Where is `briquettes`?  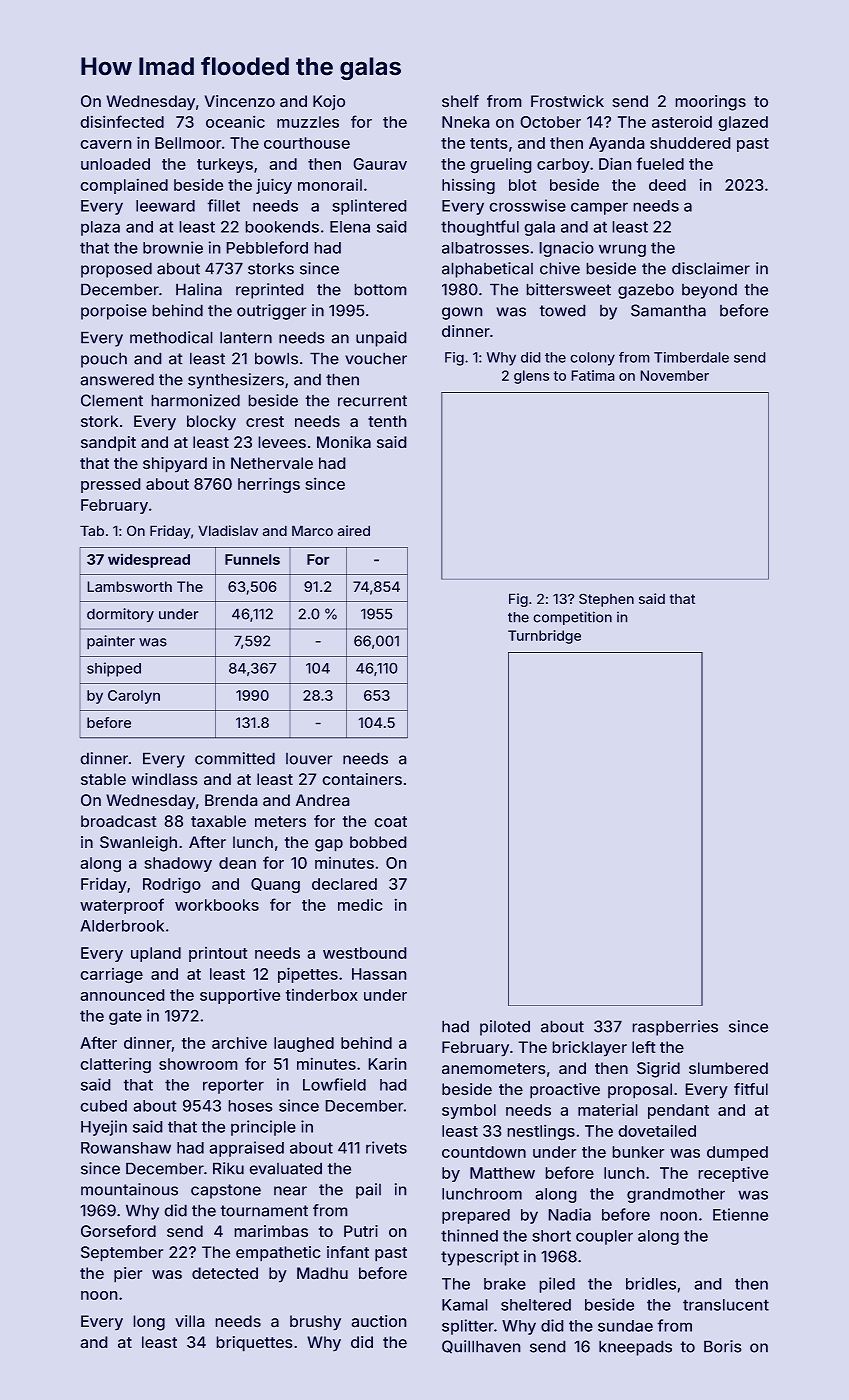
briquettes is located at coordinates (254, 1344).
